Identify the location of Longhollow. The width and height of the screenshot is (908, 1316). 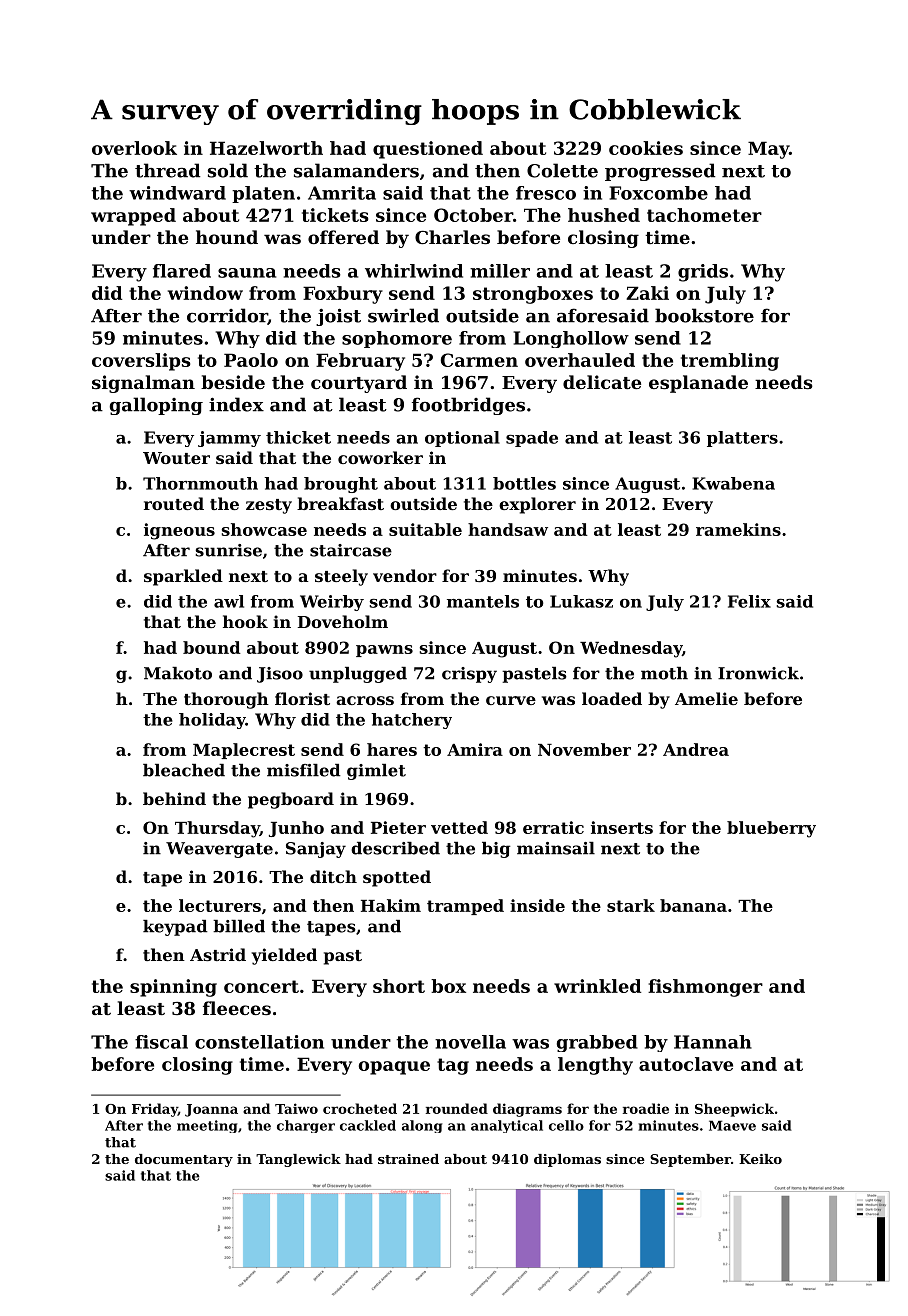
(571, 339).
